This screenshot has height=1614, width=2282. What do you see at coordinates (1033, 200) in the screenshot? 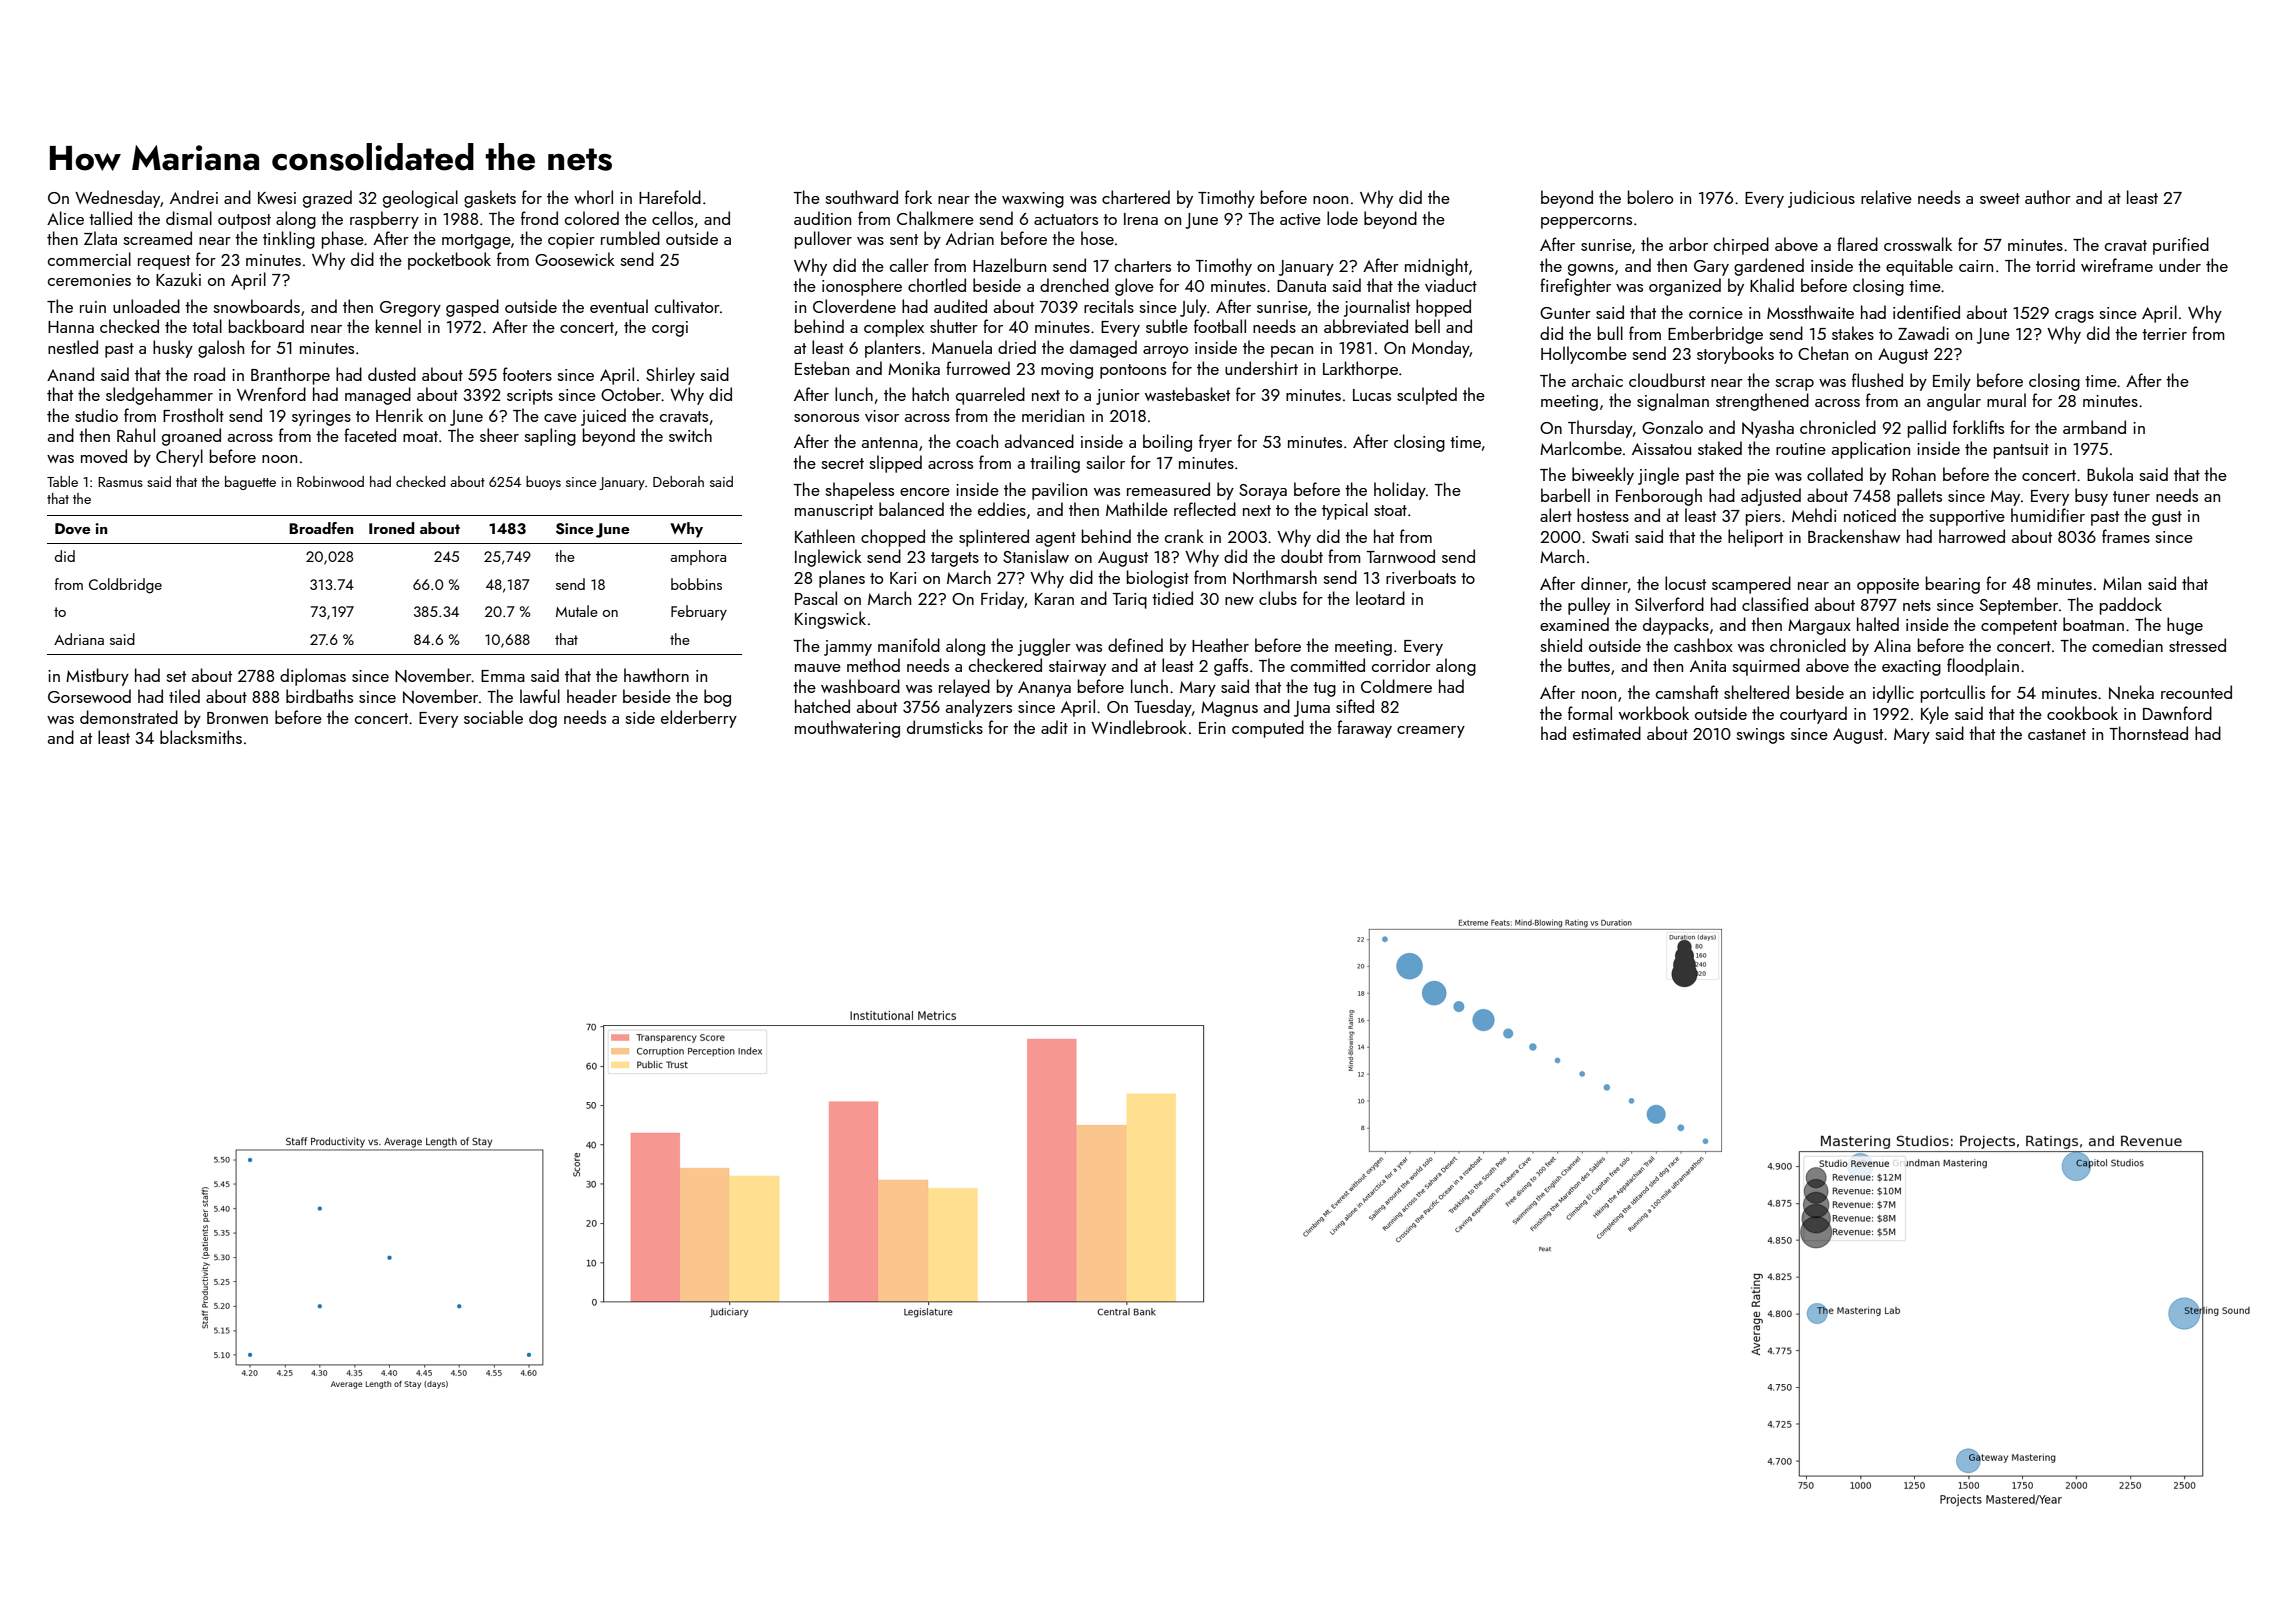
I see `waxwing` at bounding box center [1033, 200].
